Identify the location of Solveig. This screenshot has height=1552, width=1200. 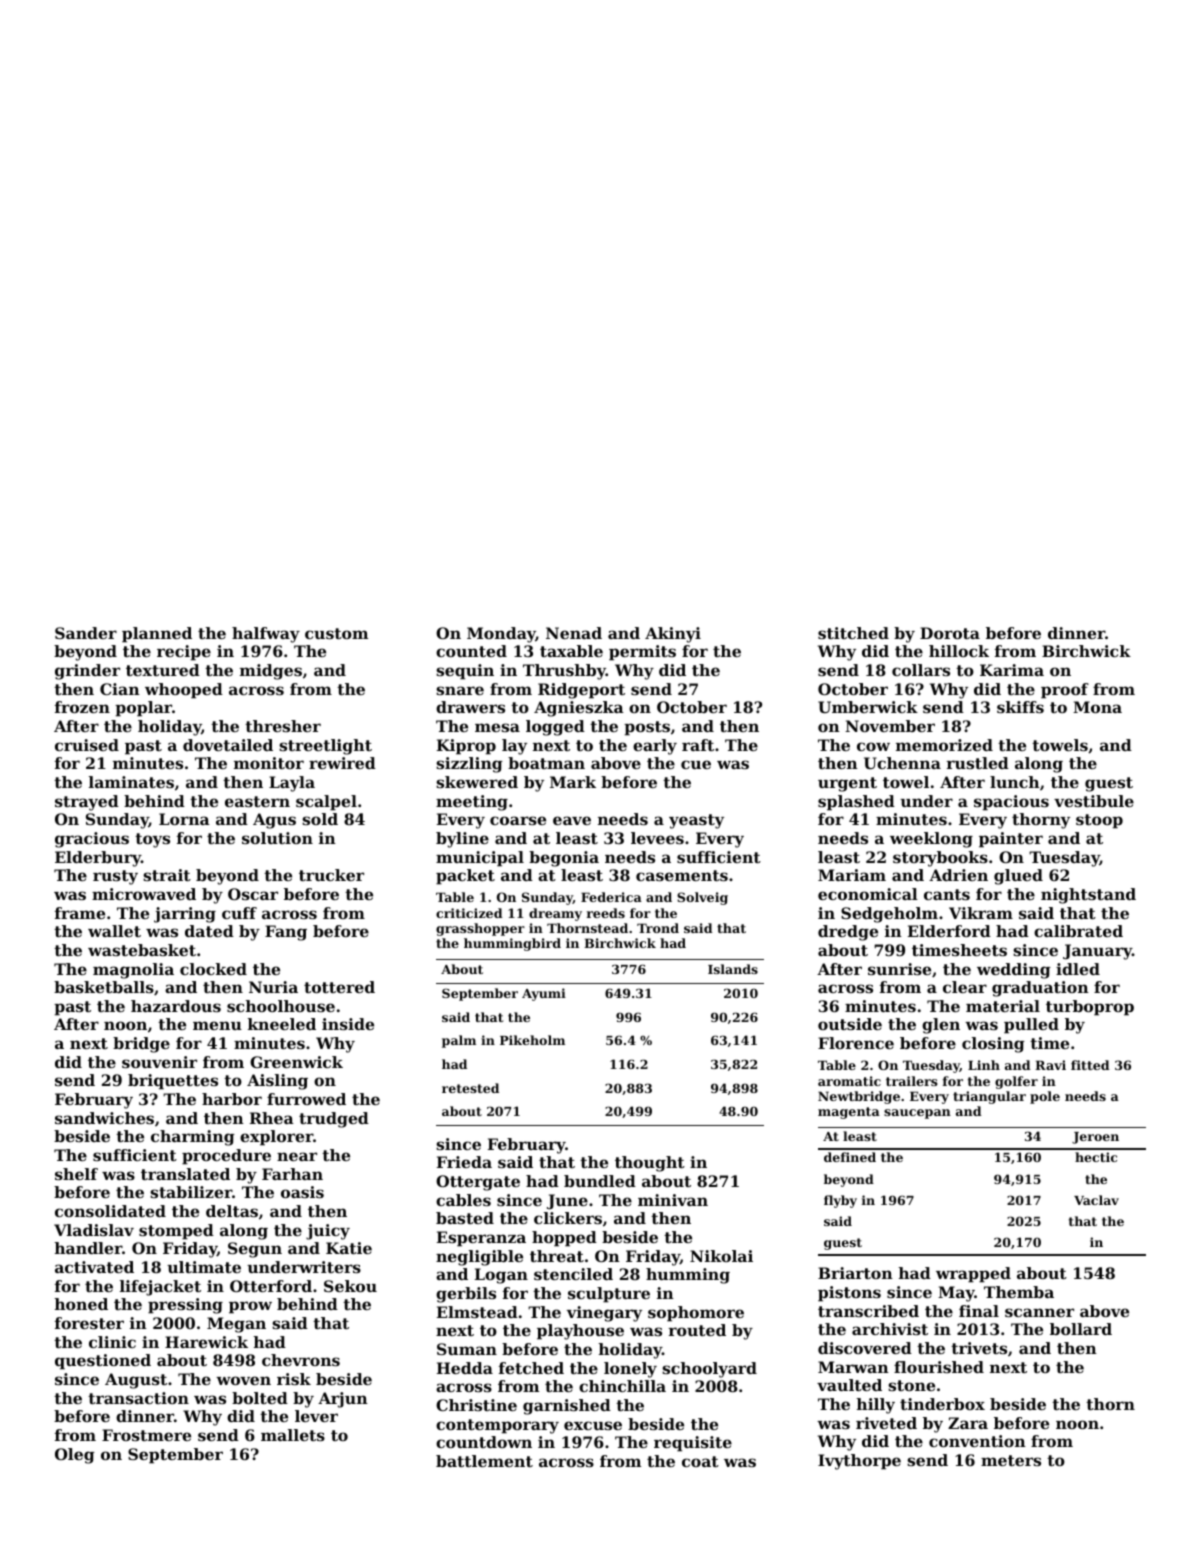
(702, 898).
